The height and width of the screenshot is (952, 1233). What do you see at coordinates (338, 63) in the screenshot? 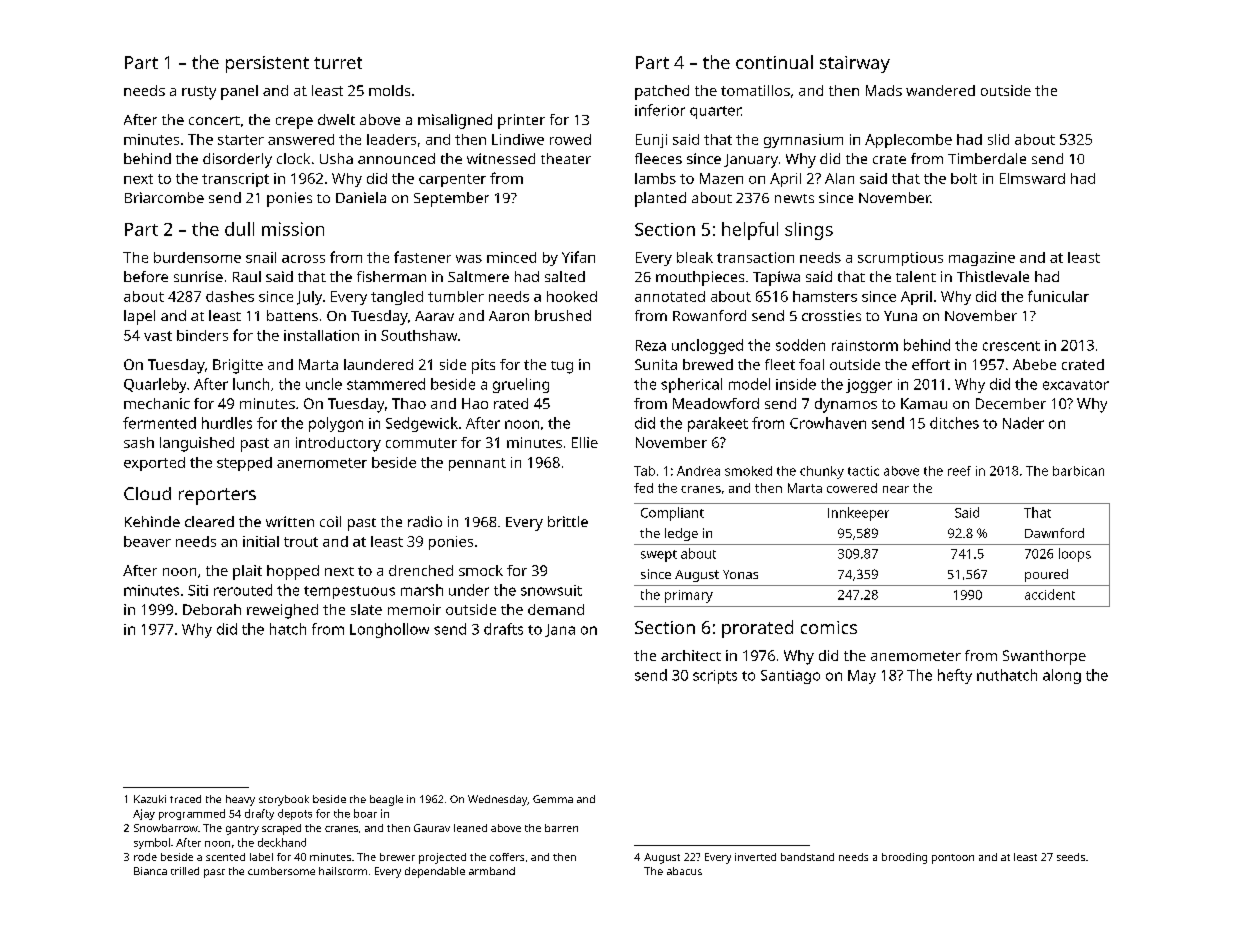
I see `turret` at bounding box center [338, 63].
